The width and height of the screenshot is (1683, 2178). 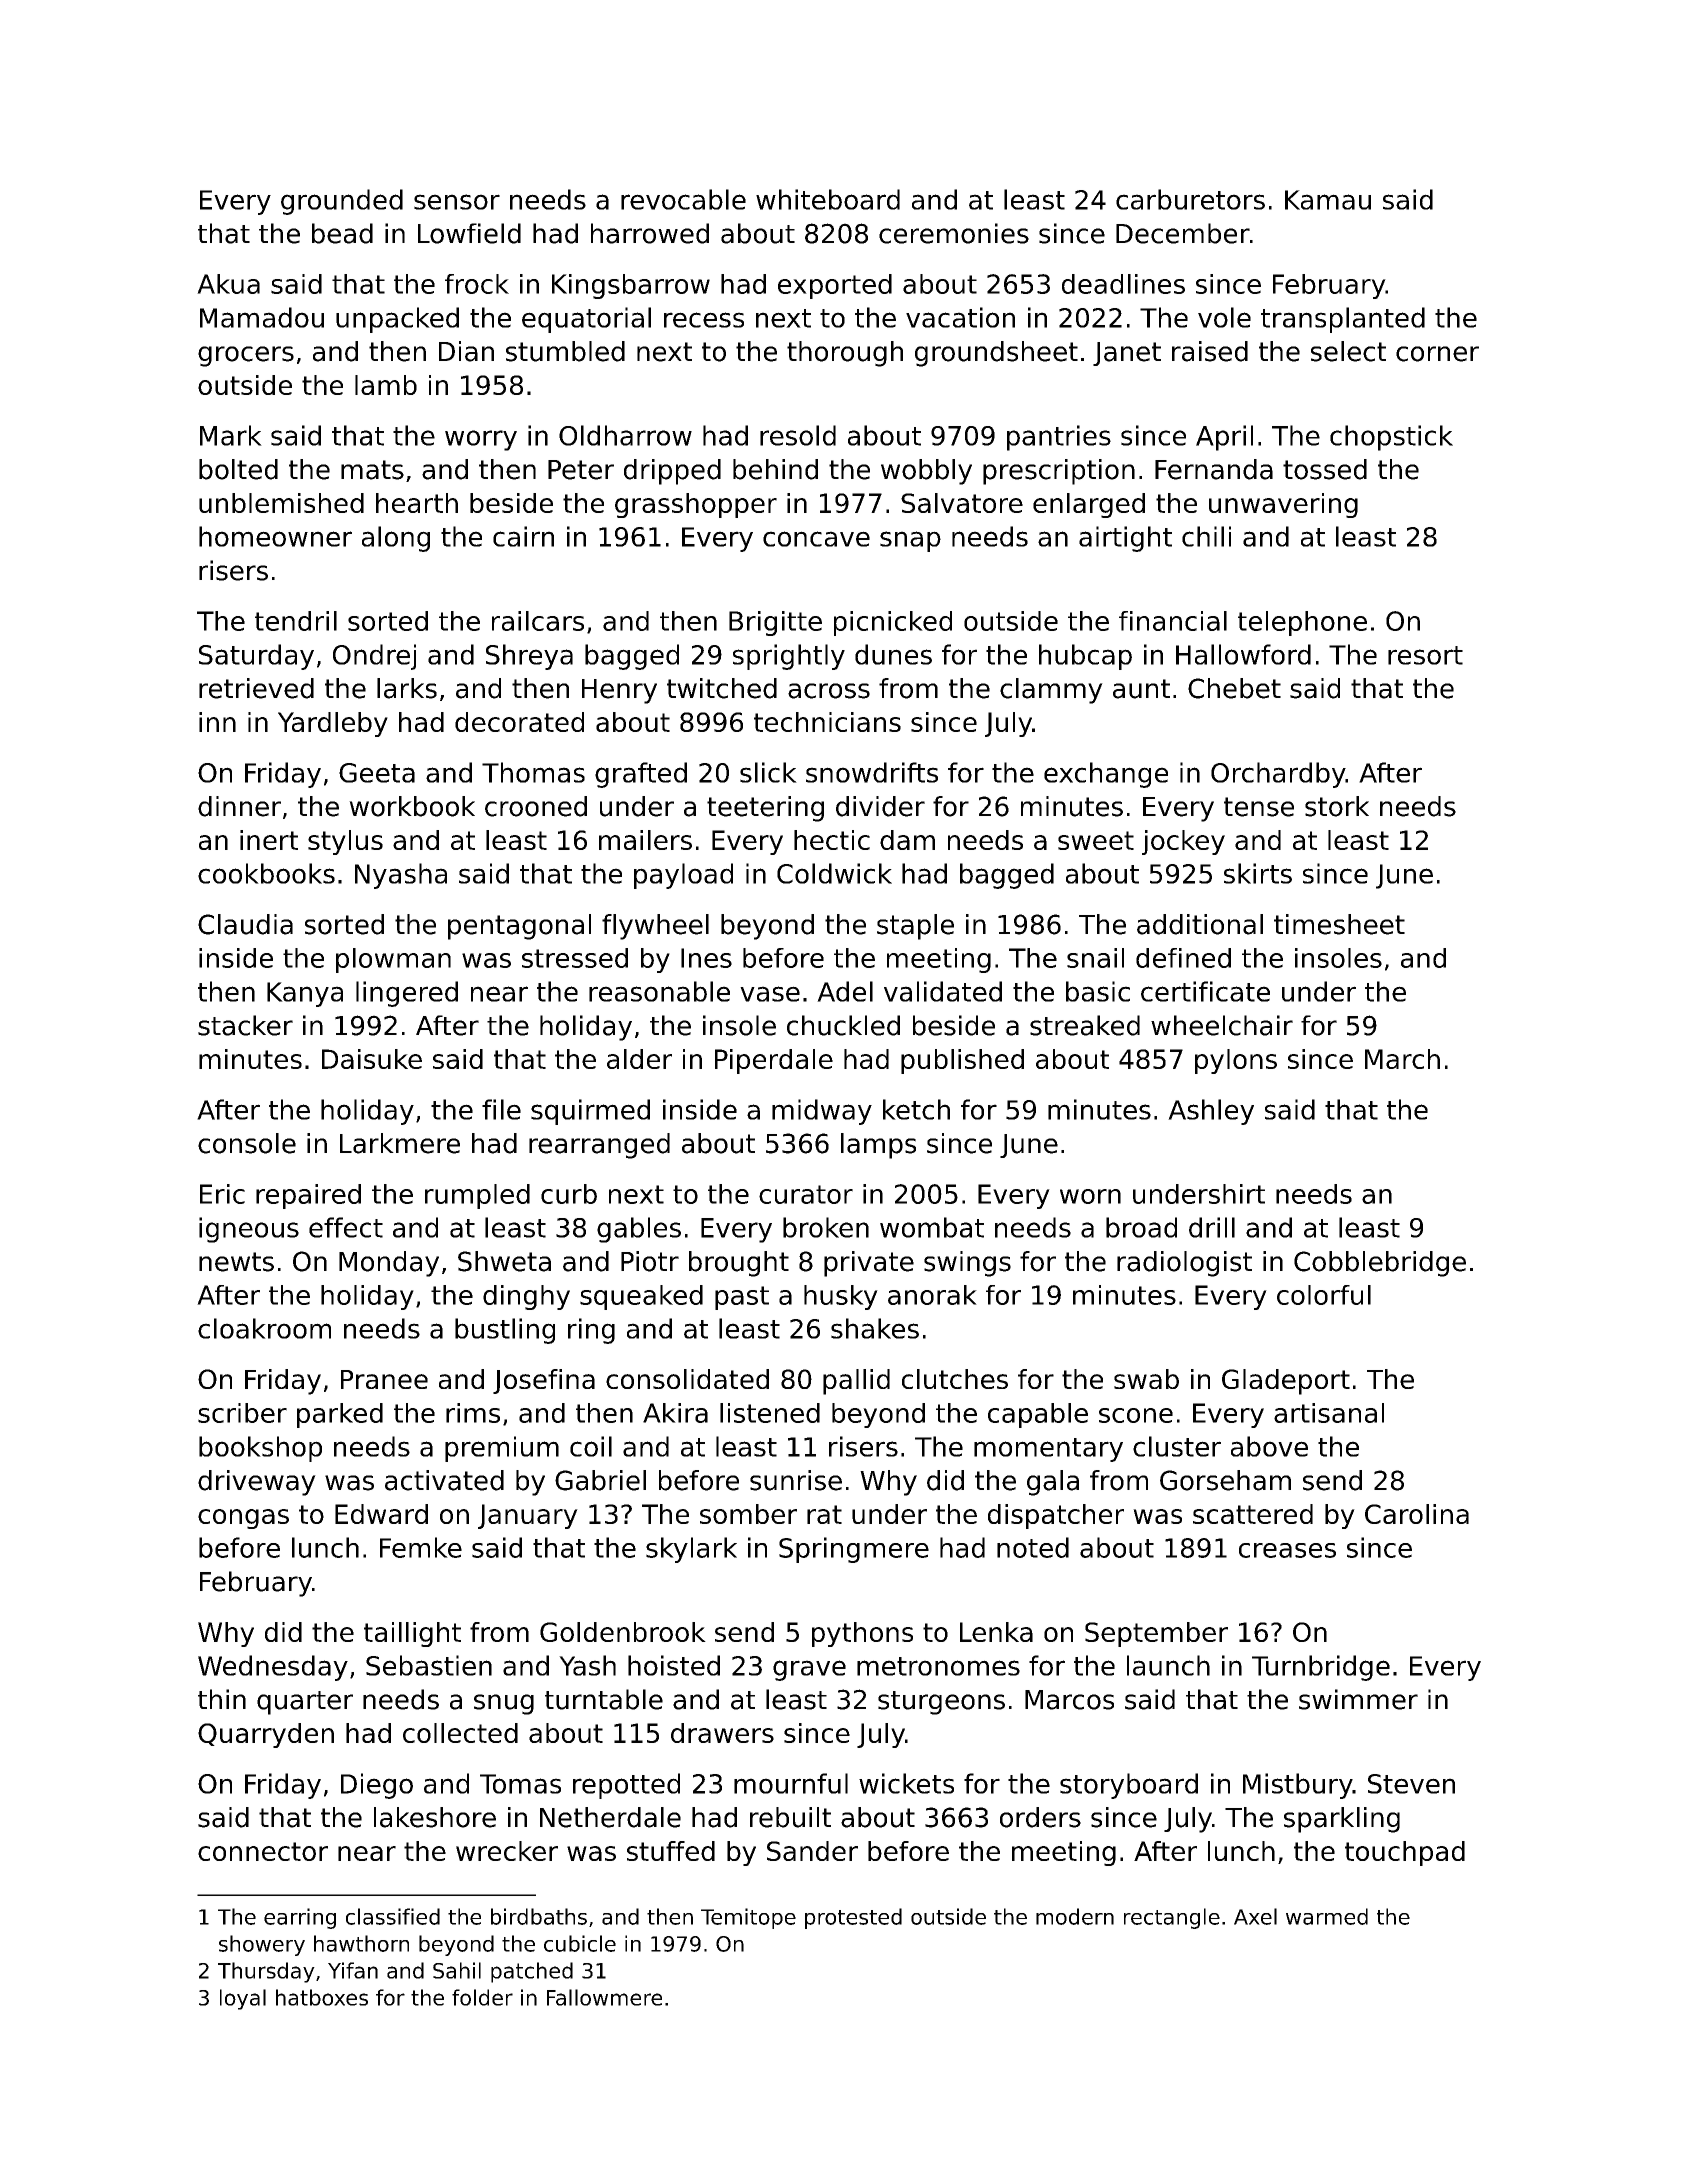 I want to click on showery, so click(x=262, y=1945).
